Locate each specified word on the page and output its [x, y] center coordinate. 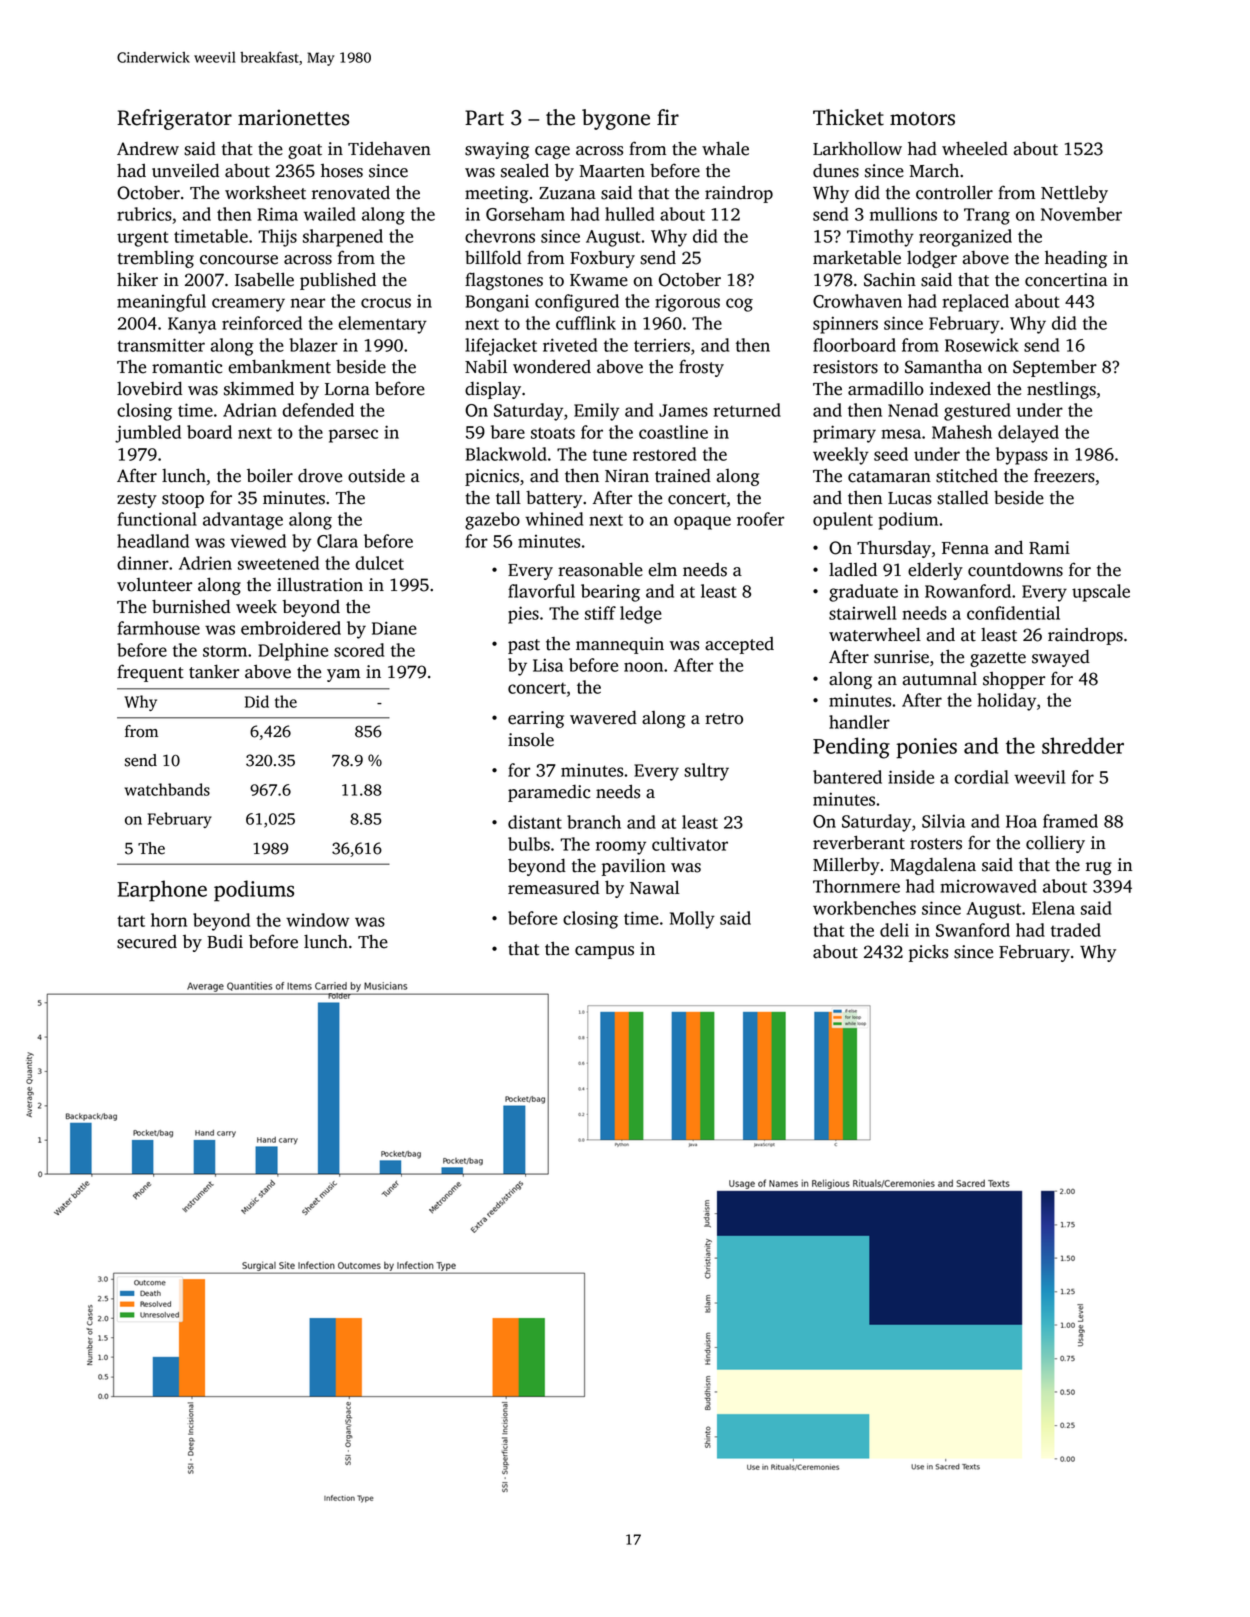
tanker [214, 671]
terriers [662, 345]
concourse [239, 260]
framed [1070, 821]
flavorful [541, 591]
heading [1076, 259]
